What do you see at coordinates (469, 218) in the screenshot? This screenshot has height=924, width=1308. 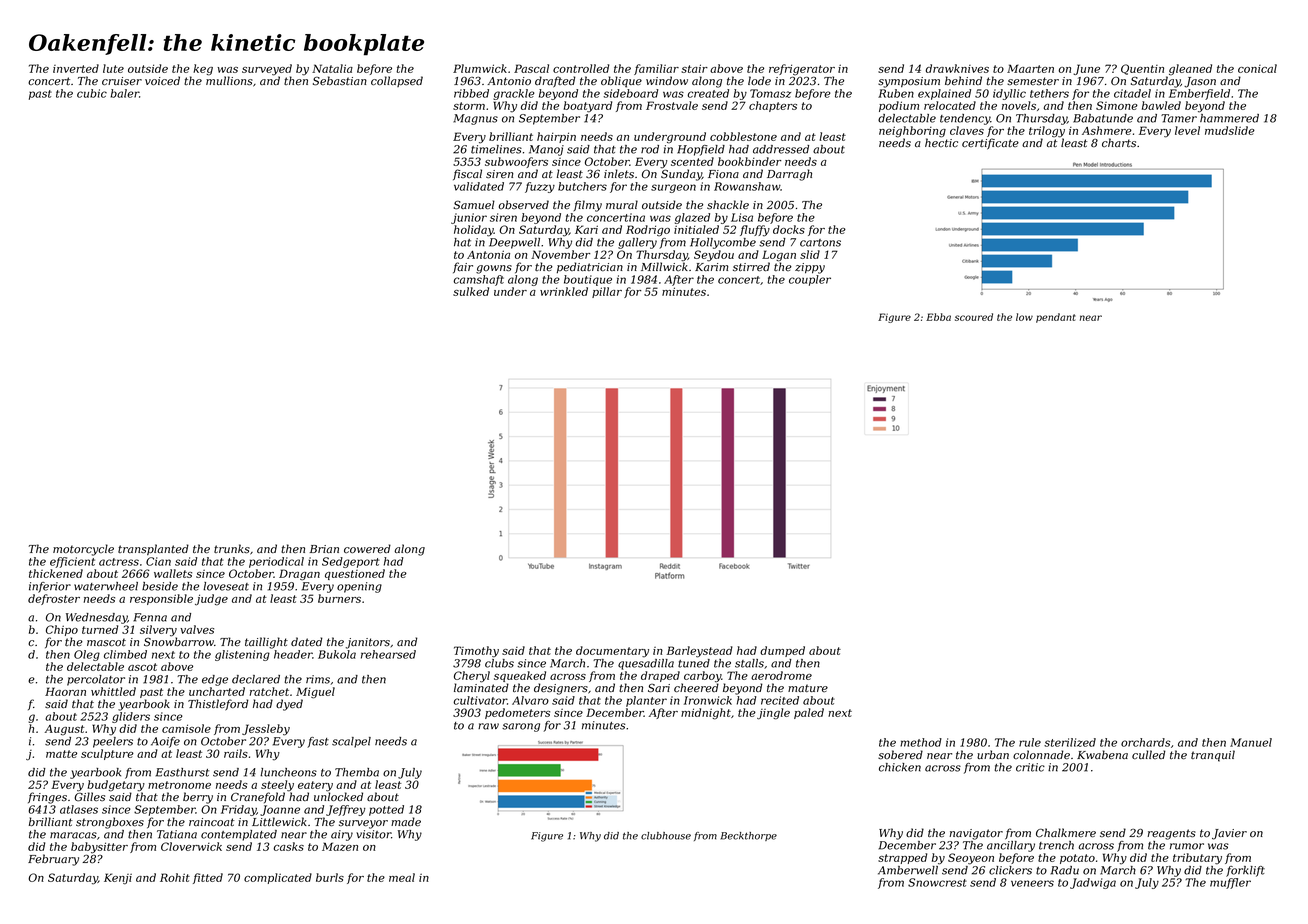 I see `junior` at bounding box center [469, 218].
